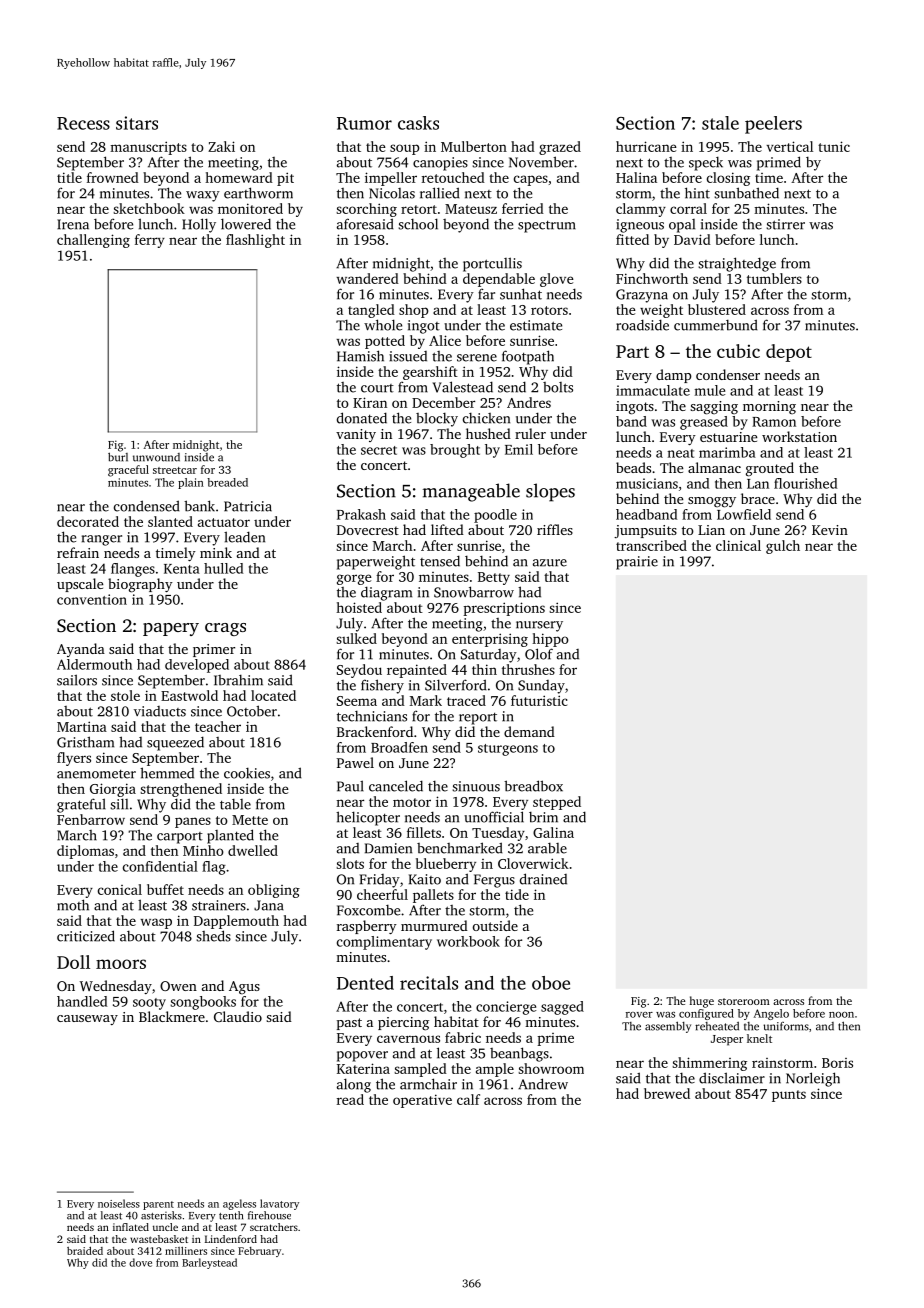  What do you see at coordinates (529, 731) in the page?
I see `demand` at bounding box center [529, 731].
